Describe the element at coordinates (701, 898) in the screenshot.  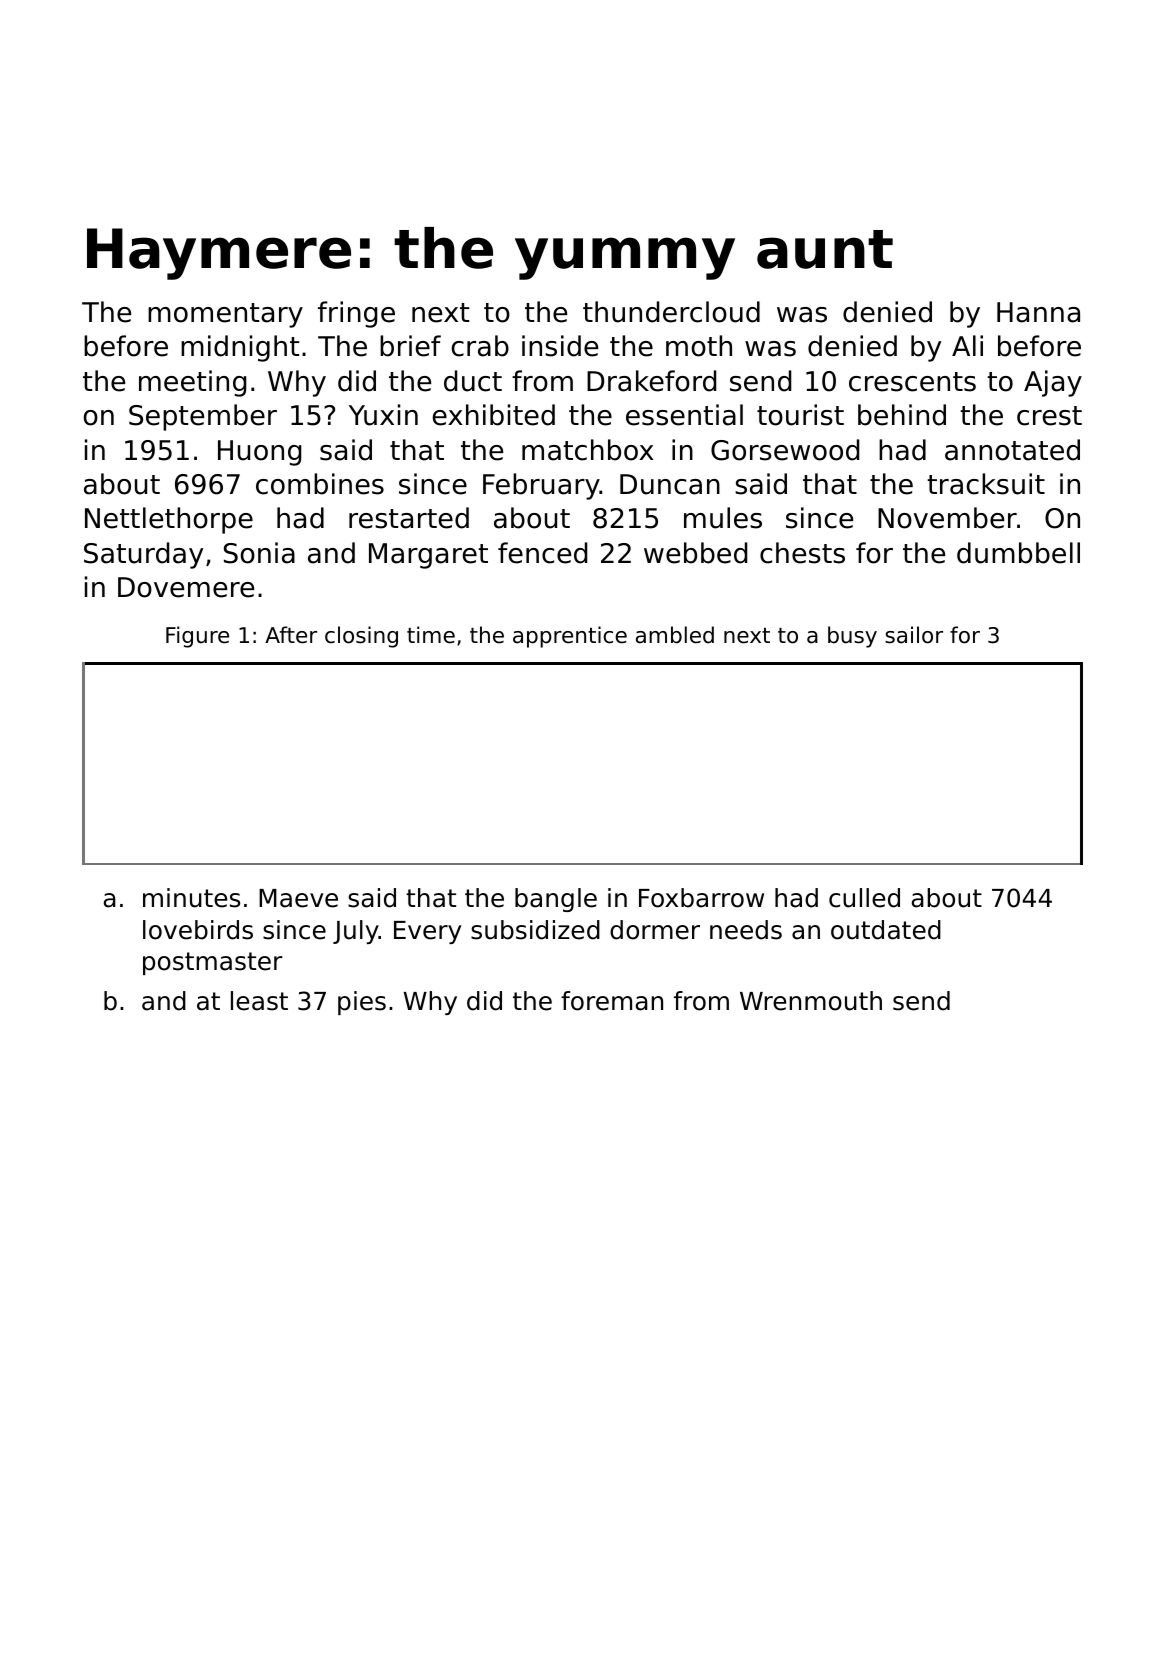
I see `Foxbarrow` at that location.
